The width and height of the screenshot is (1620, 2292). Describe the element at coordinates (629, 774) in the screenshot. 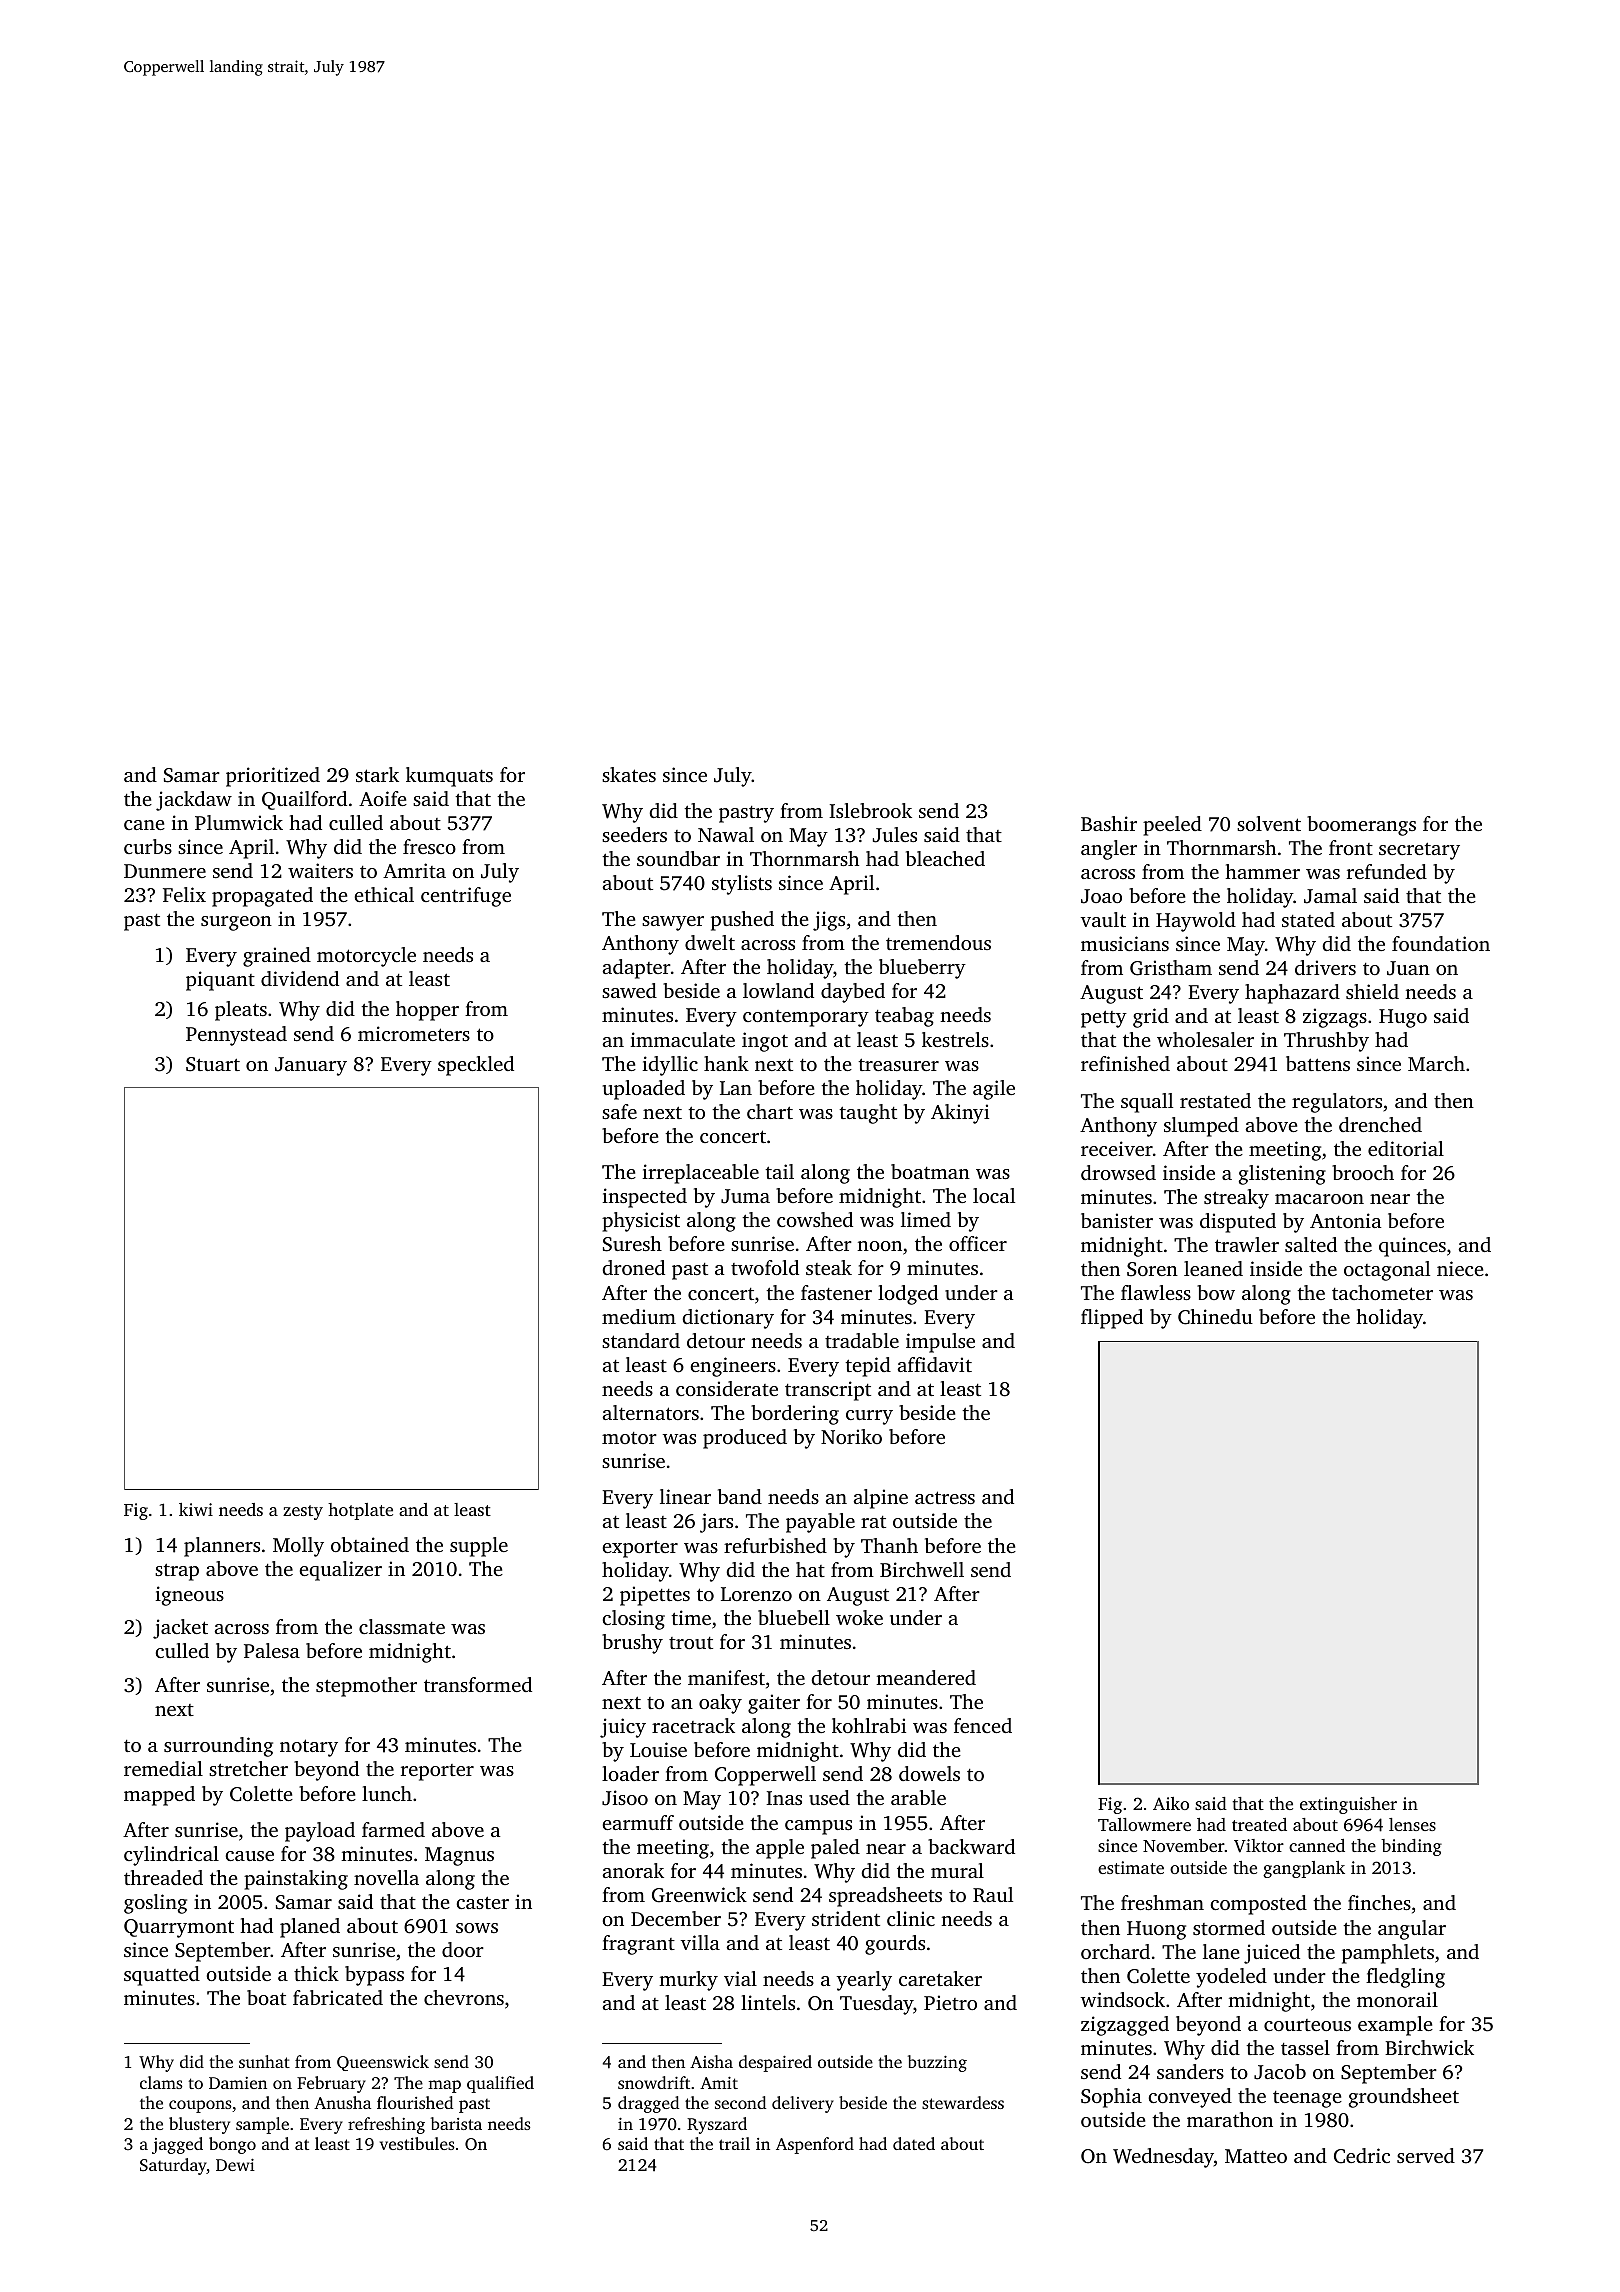

I see `skates` at that location.
